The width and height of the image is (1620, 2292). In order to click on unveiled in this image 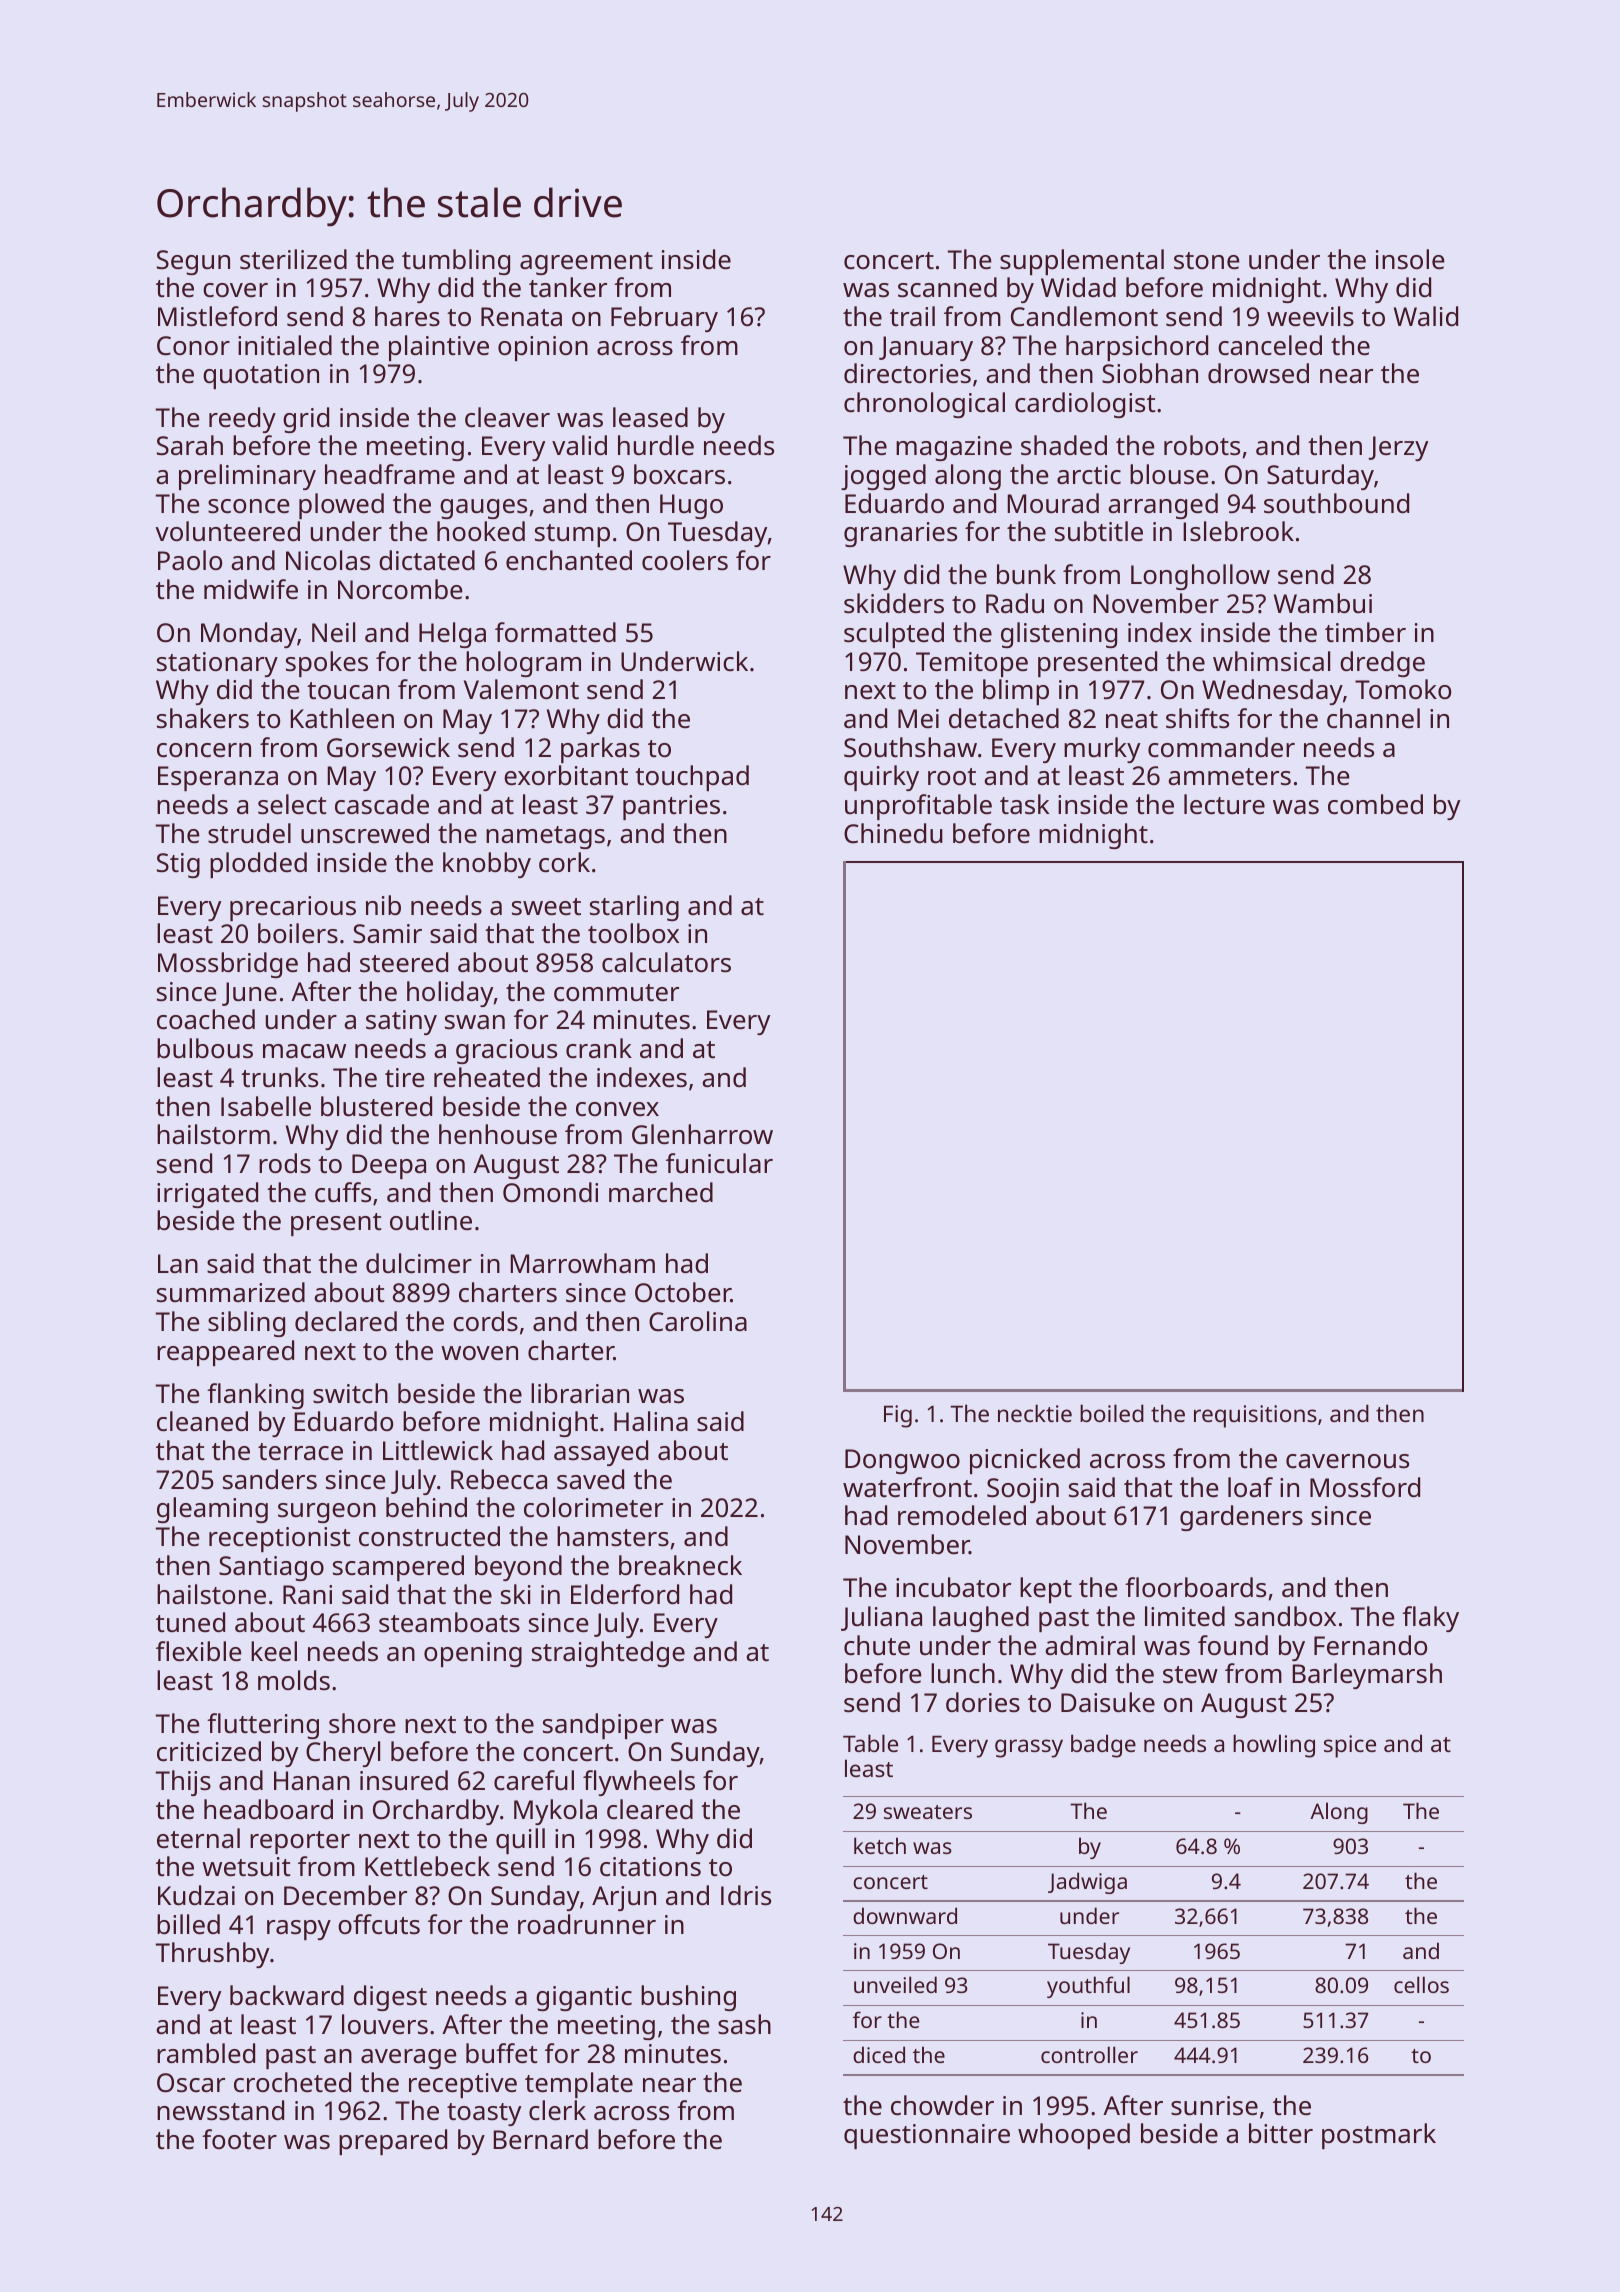, I will do `click(895, 1984)`.
